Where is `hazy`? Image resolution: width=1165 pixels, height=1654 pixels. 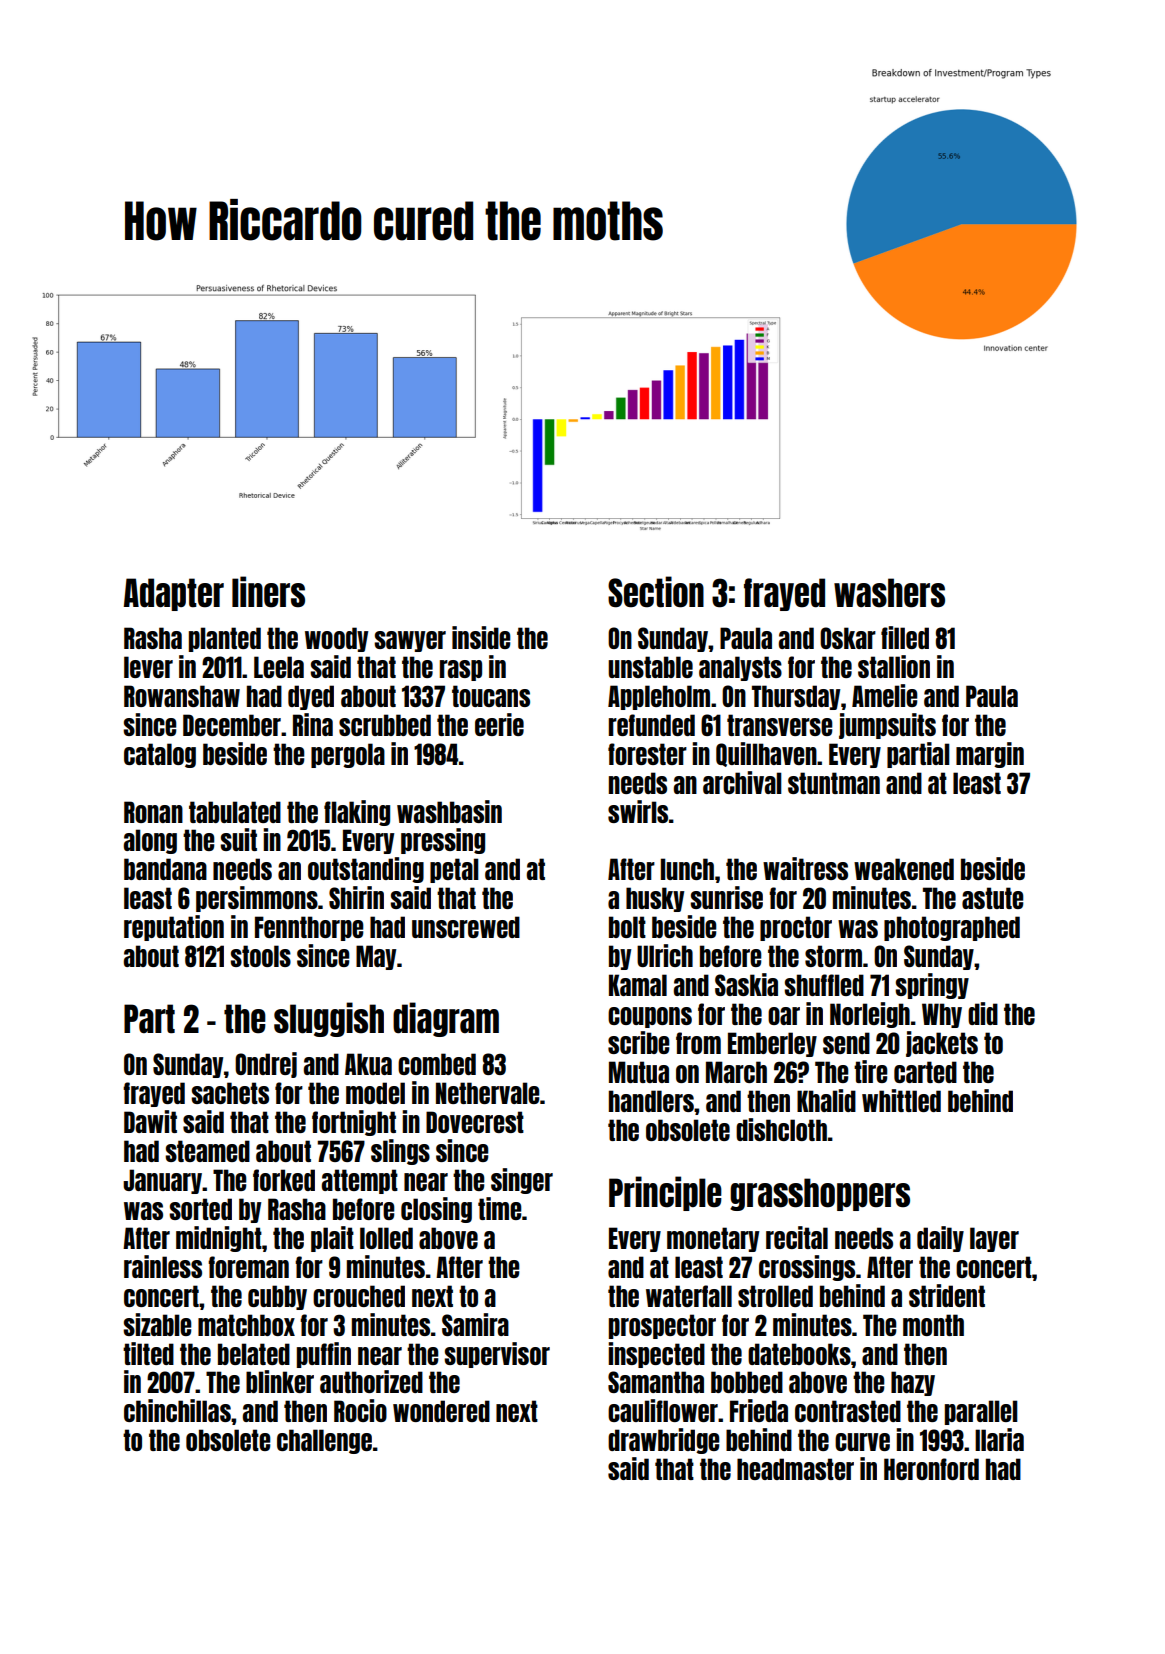 hazy is located at coordinates (913, 1383).
